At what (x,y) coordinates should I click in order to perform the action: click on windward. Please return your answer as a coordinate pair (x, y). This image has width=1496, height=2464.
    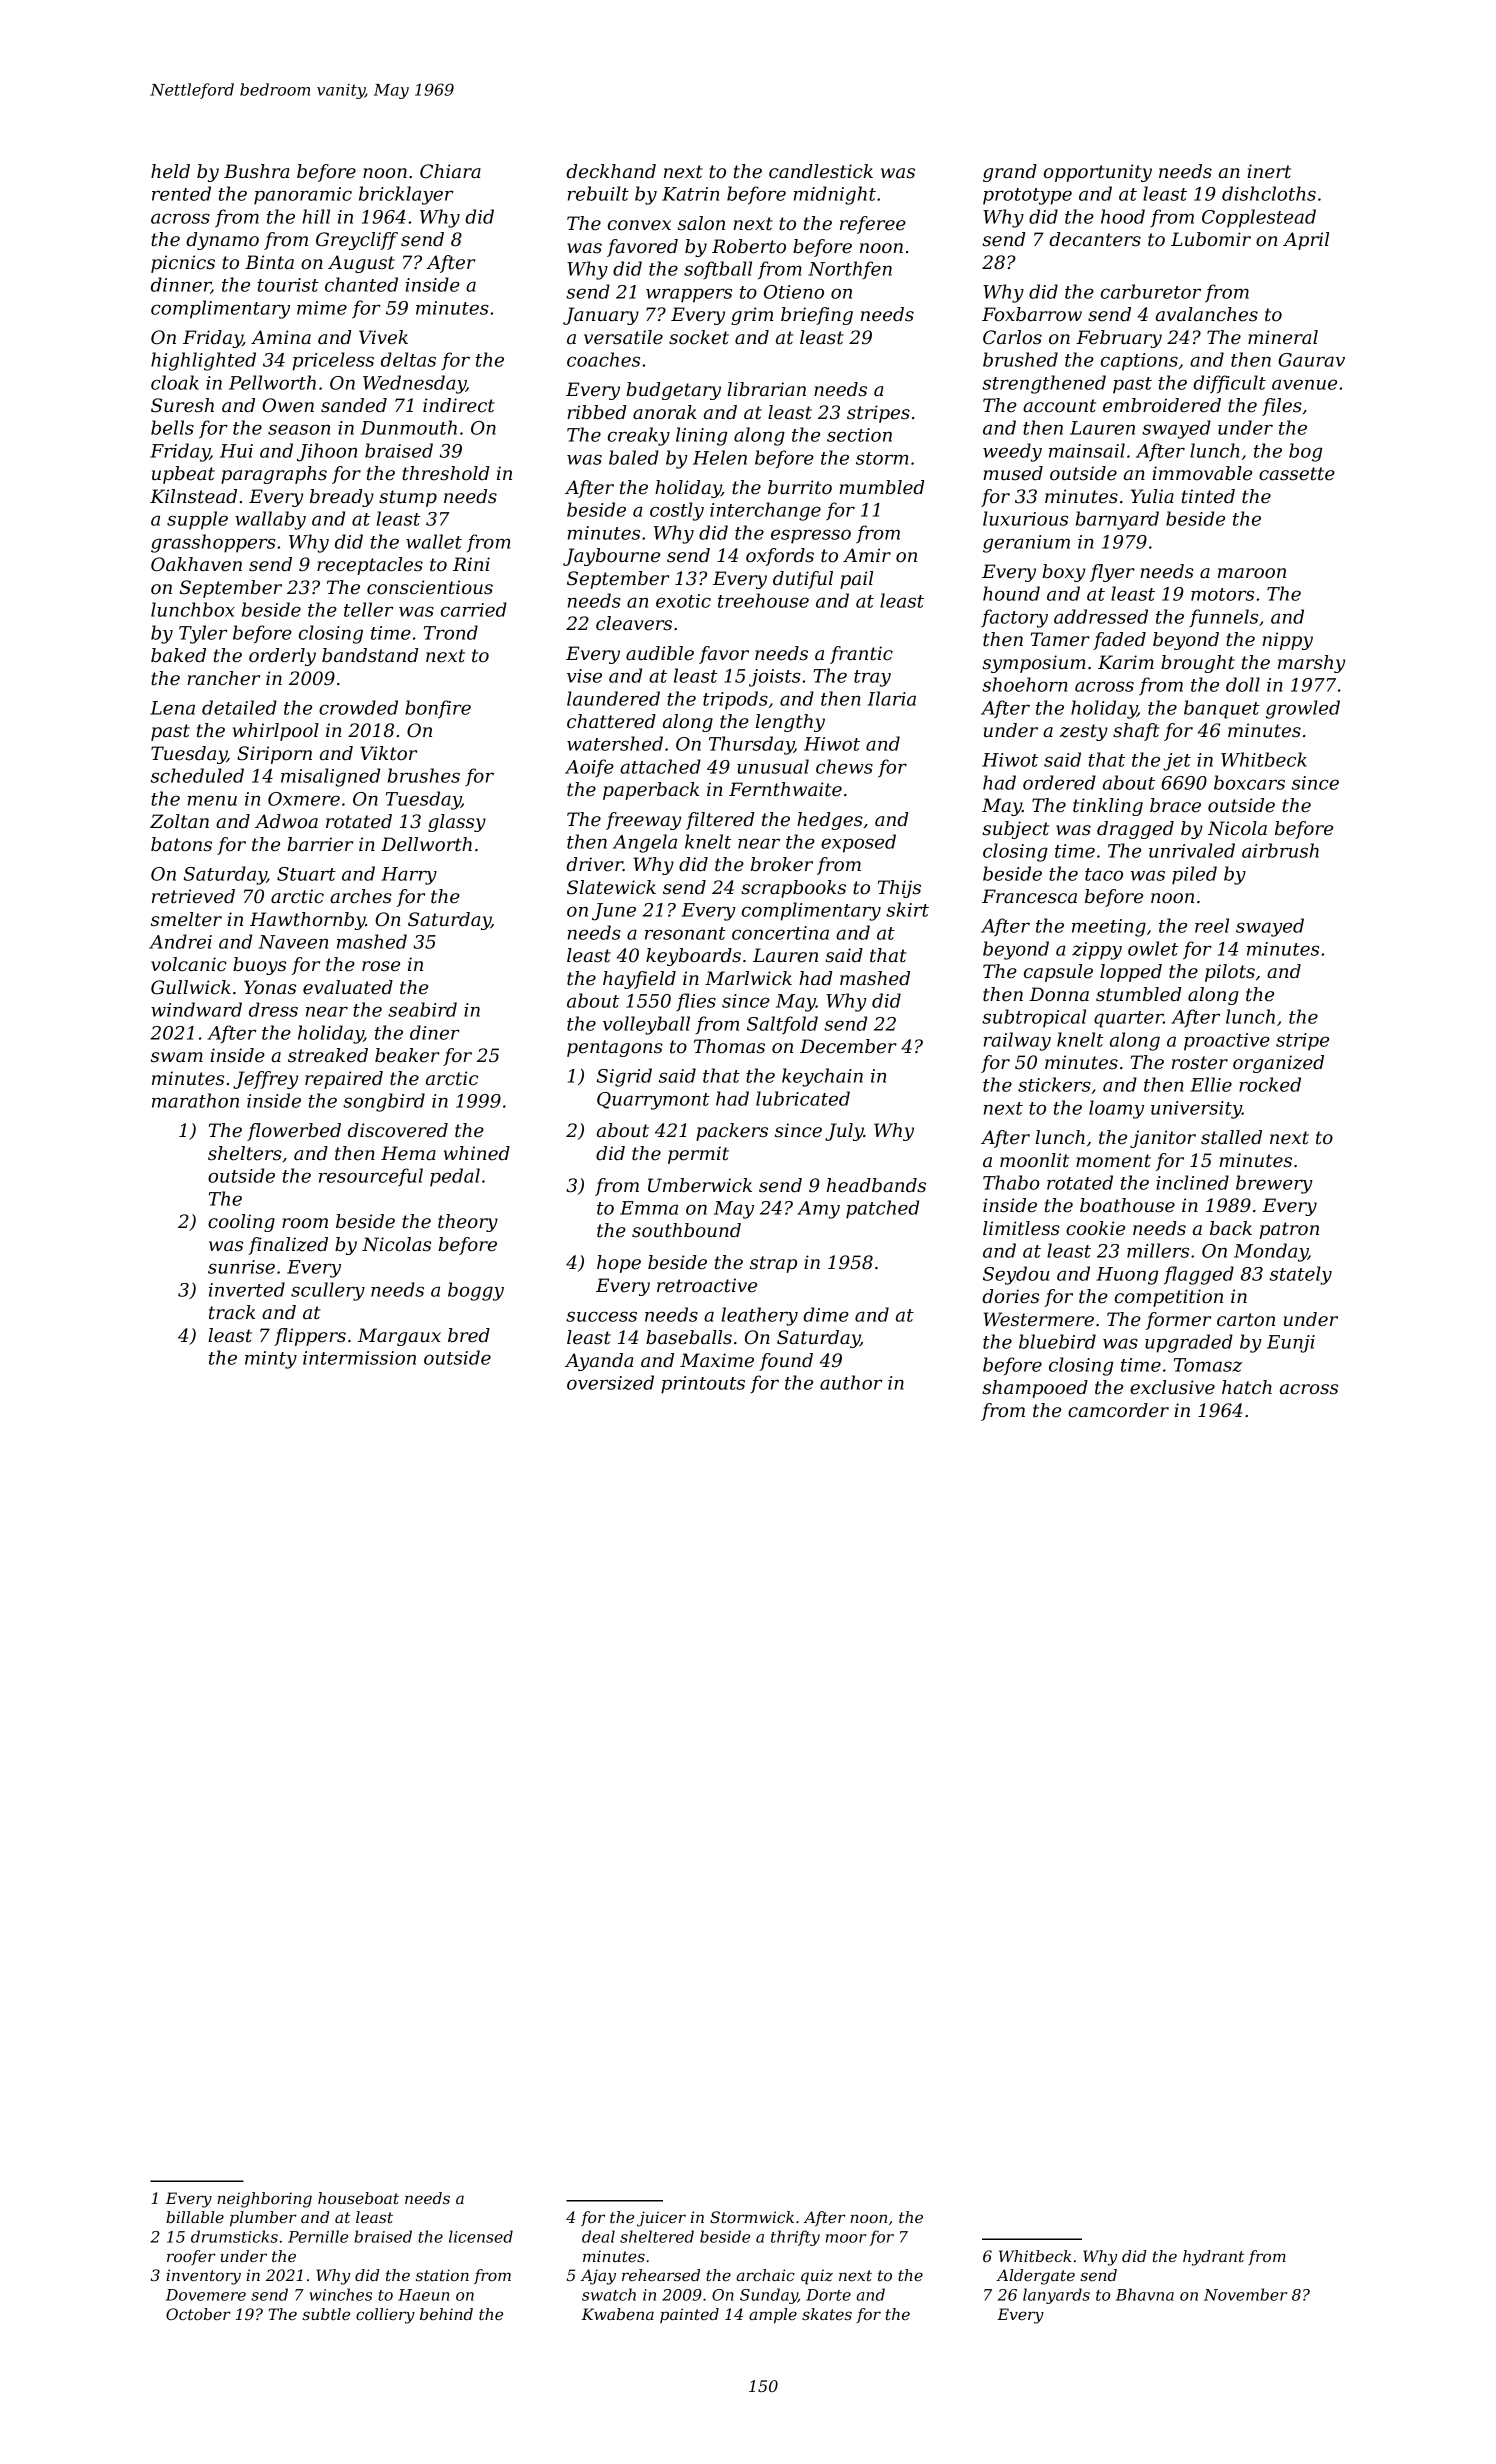
    Looking at the image, I should click on (196, 1009).
